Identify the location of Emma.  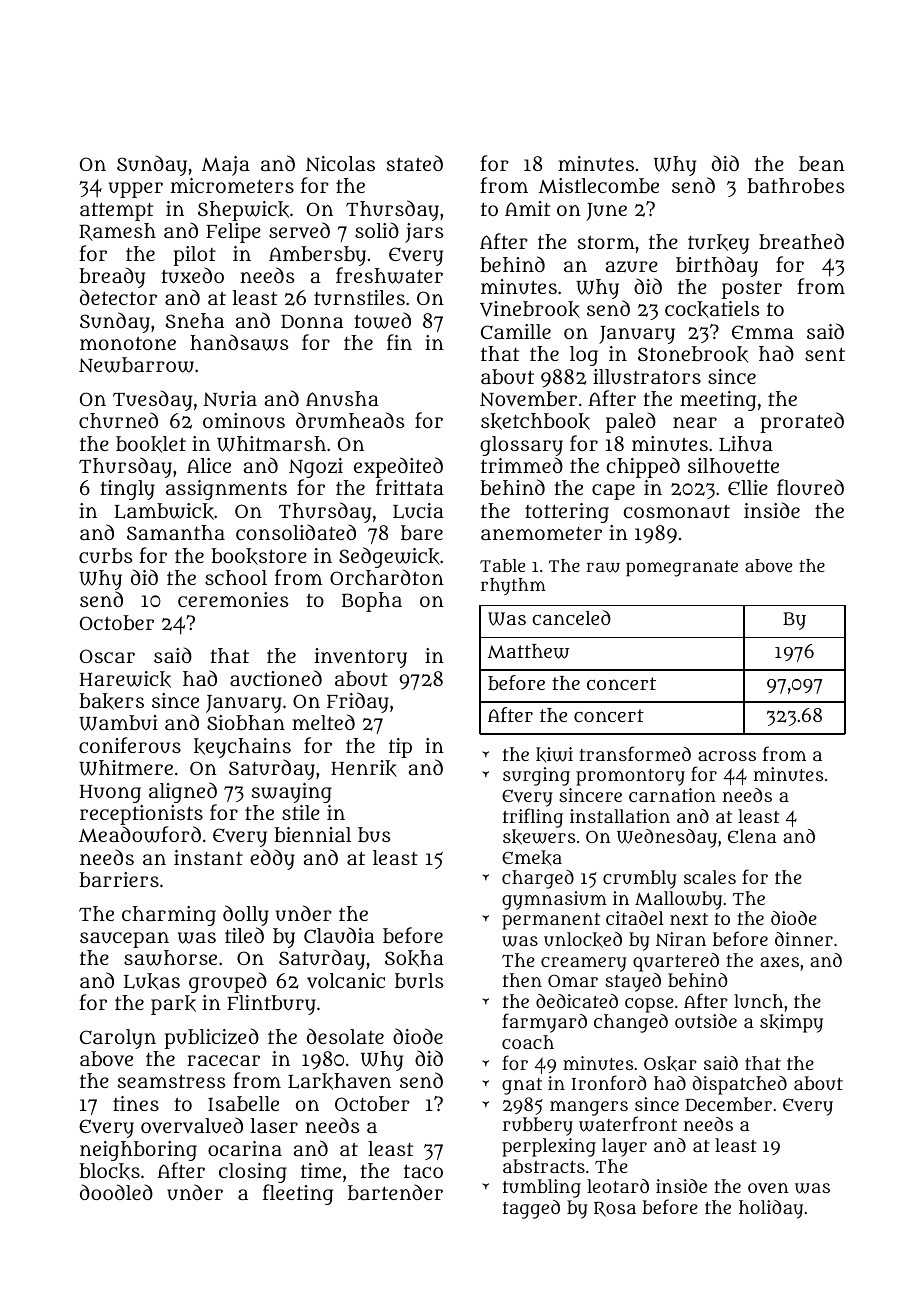
(763, 332).
